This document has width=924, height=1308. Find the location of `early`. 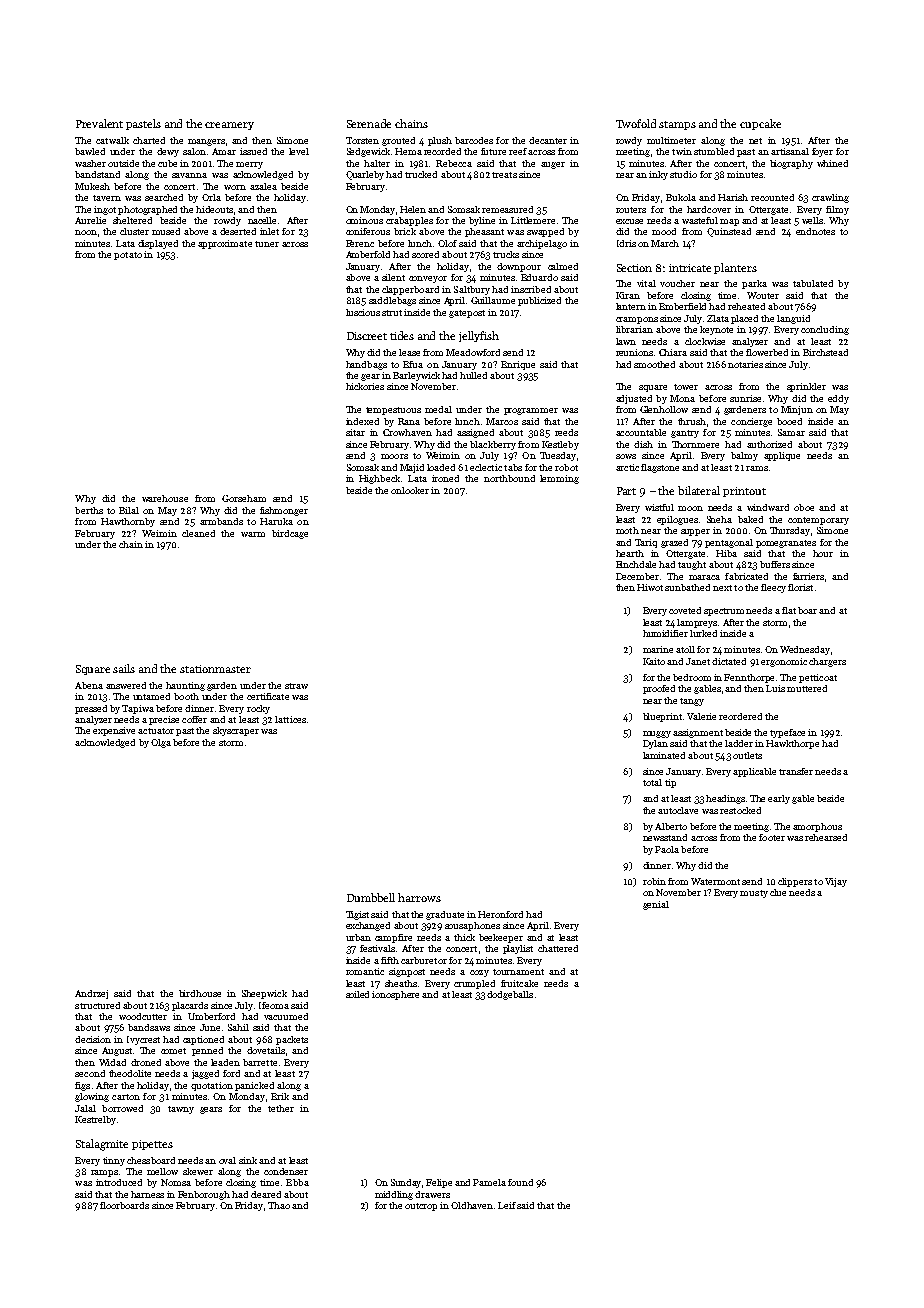

early is located at coordinates (779, 799).
